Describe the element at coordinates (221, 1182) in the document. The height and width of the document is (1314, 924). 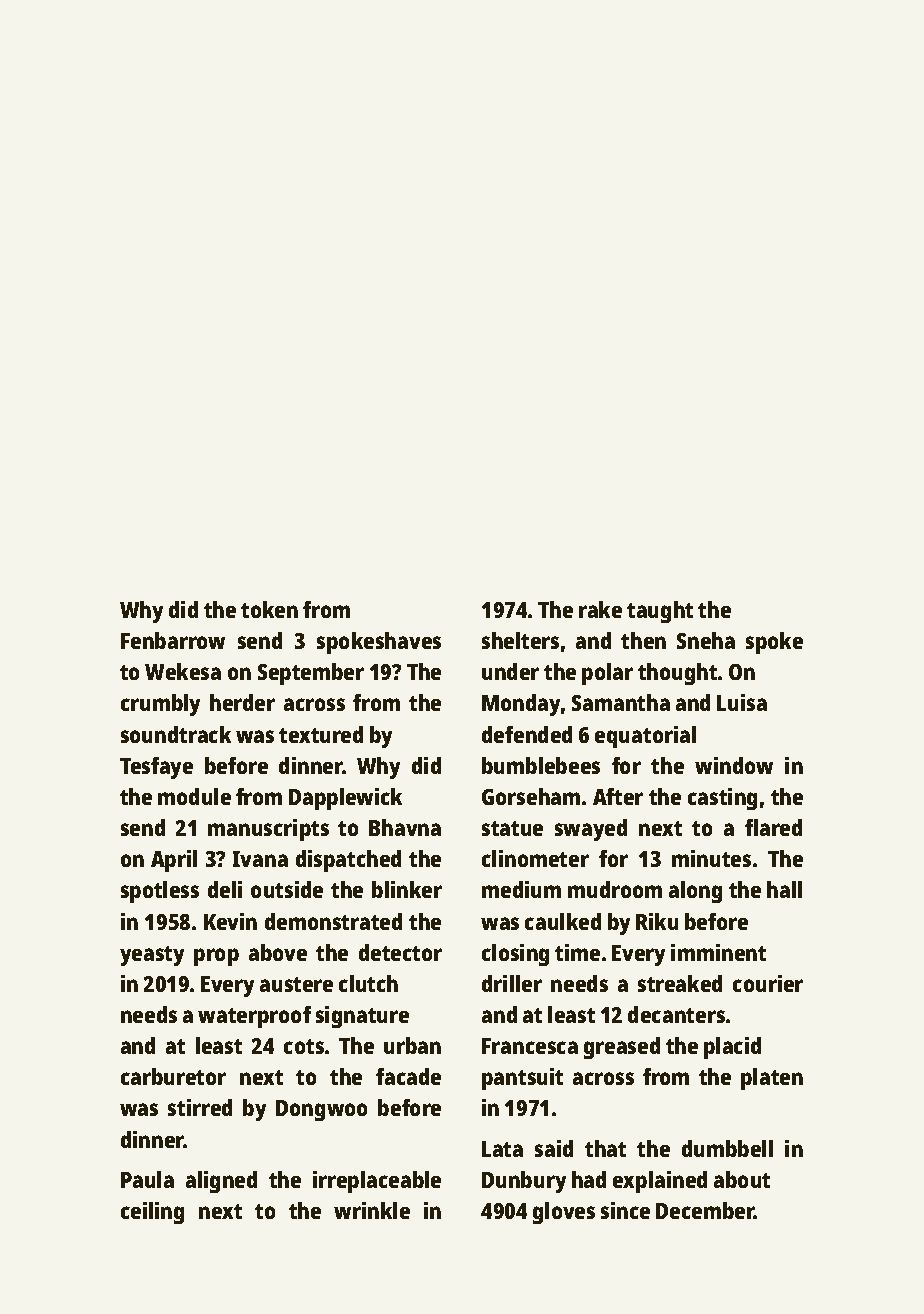
I see `aligned` at that location.
